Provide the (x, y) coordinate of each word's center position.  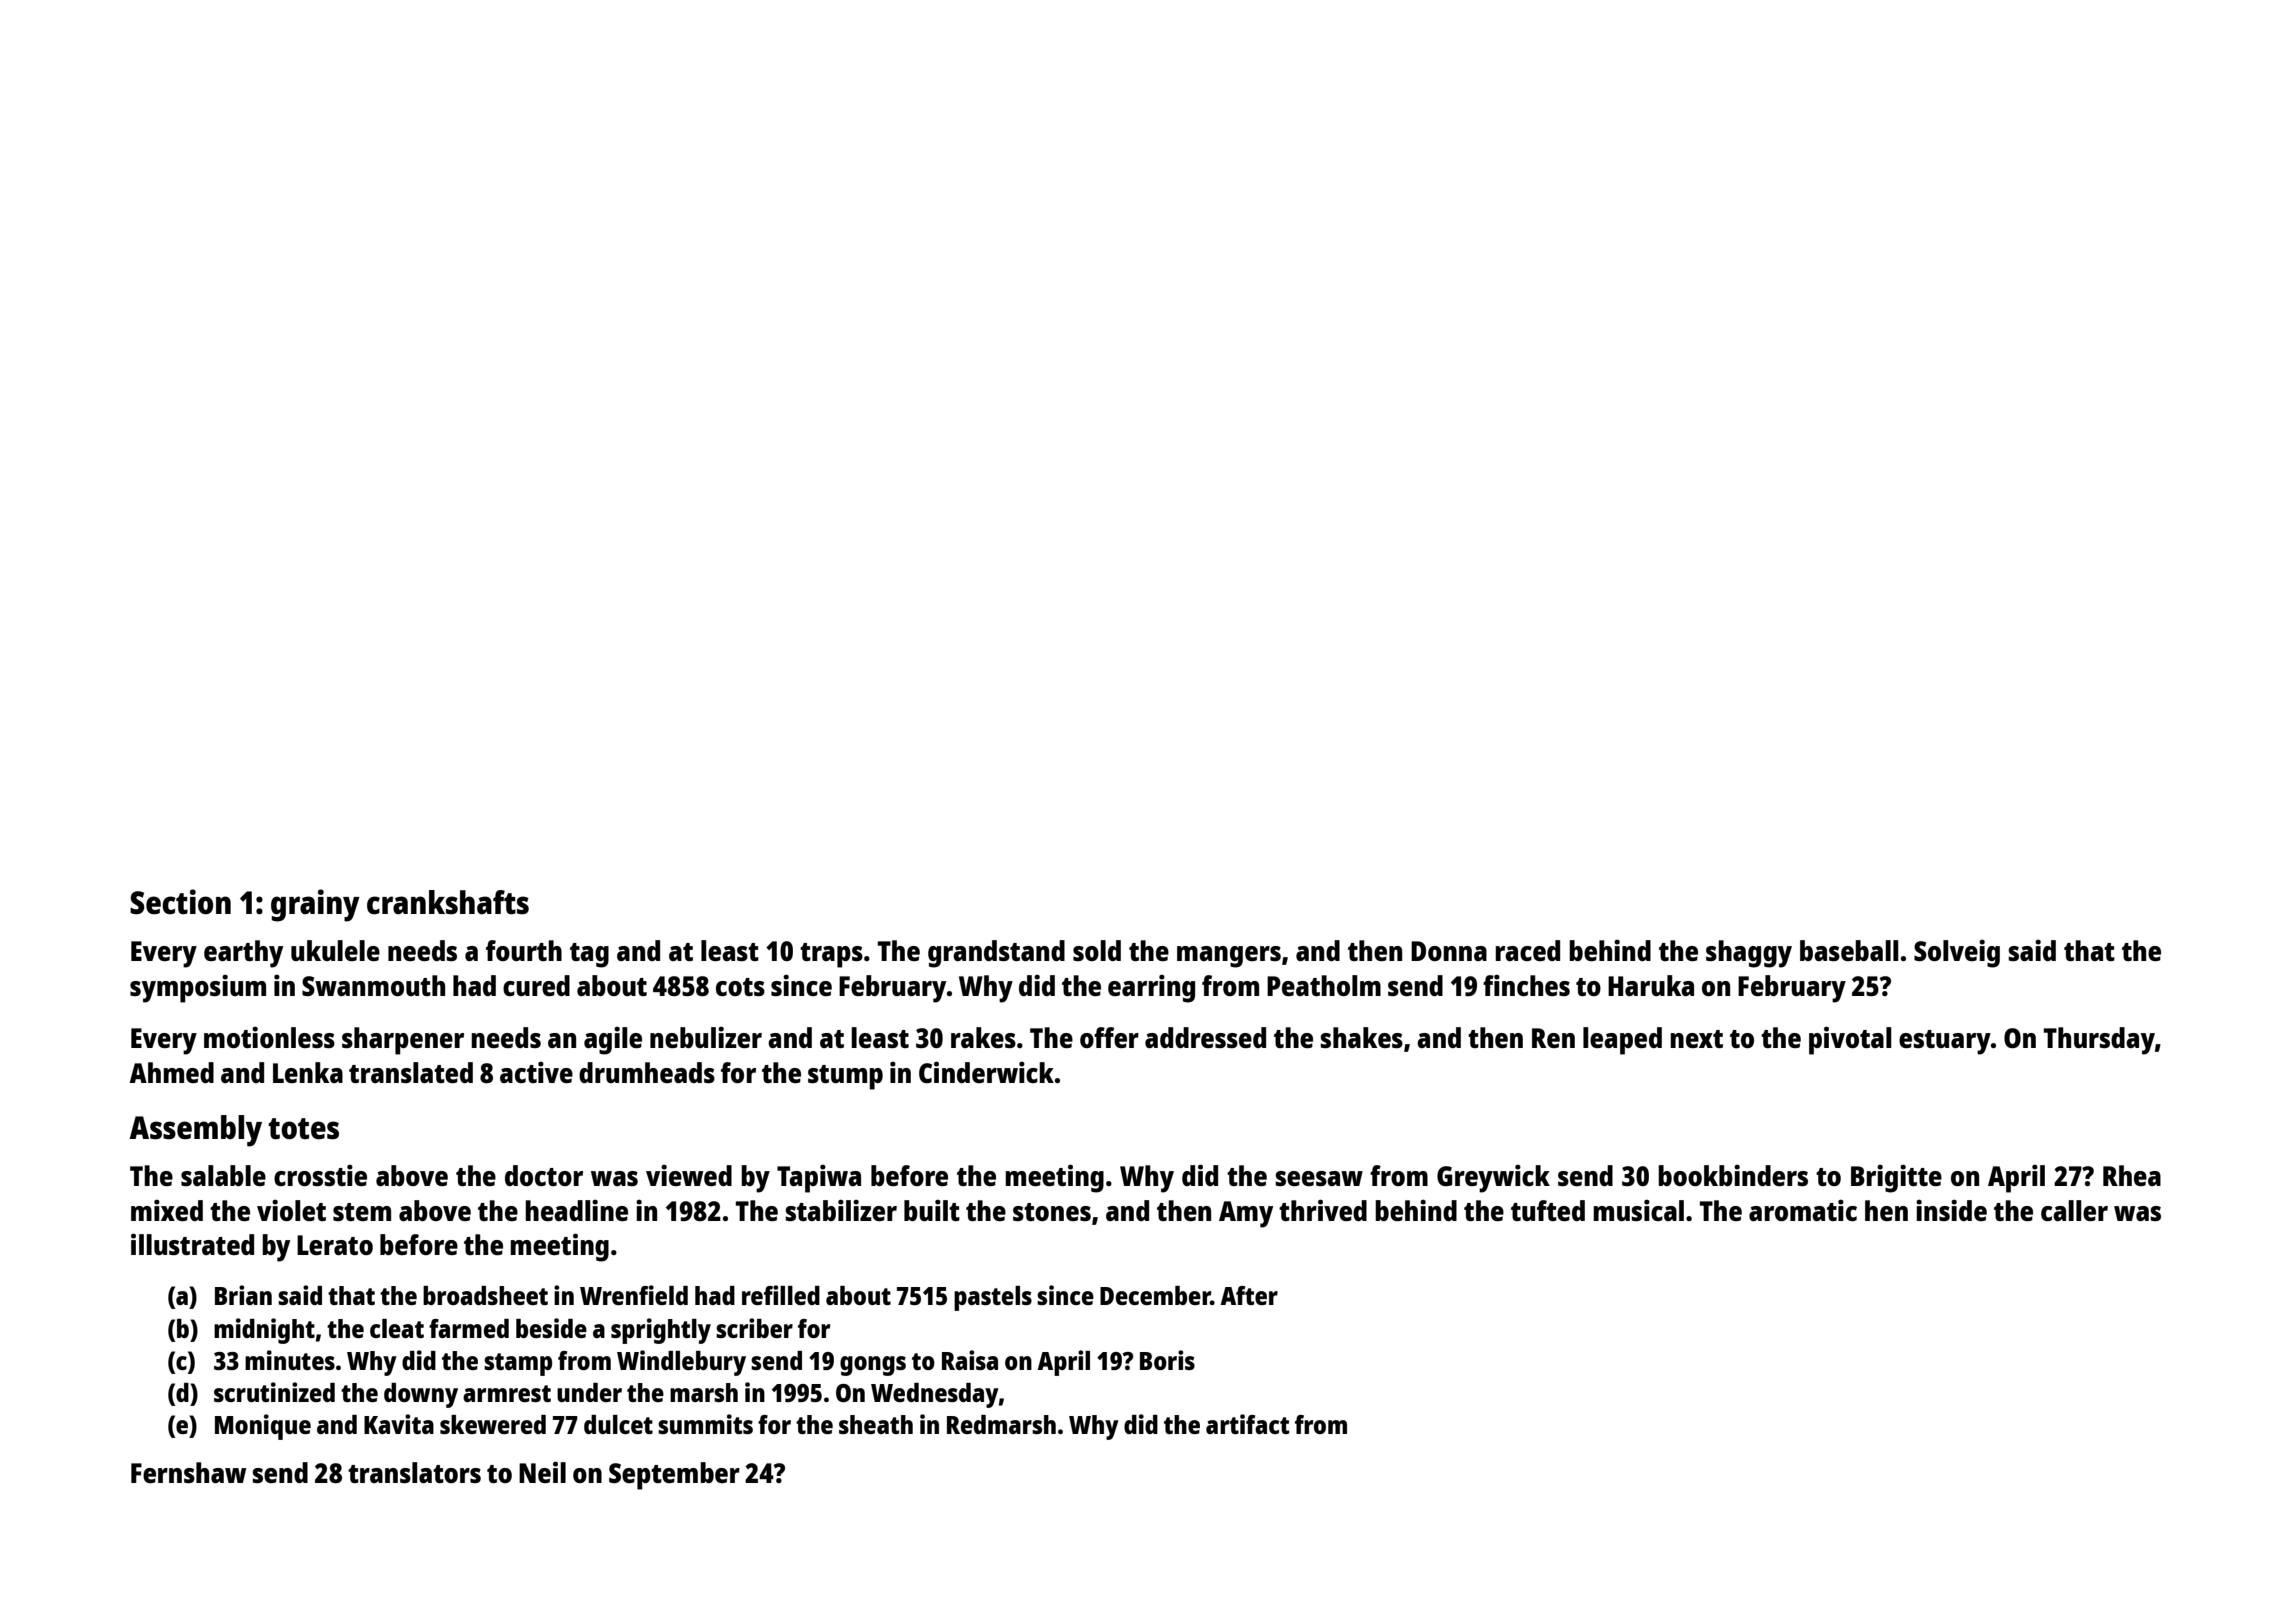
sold (1097, 950)
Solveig (1957, 953)
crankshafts (448, 902)
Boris (1167, 1360)
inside (1951, 1210)
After (1249, 1295)
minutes (290, 1360)
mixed (167, 1210)
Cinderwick (986, 1072)
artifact (1247, 1424)
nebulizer (706, 1037)
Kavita (399, 1424)
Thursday (2099, 1041)
